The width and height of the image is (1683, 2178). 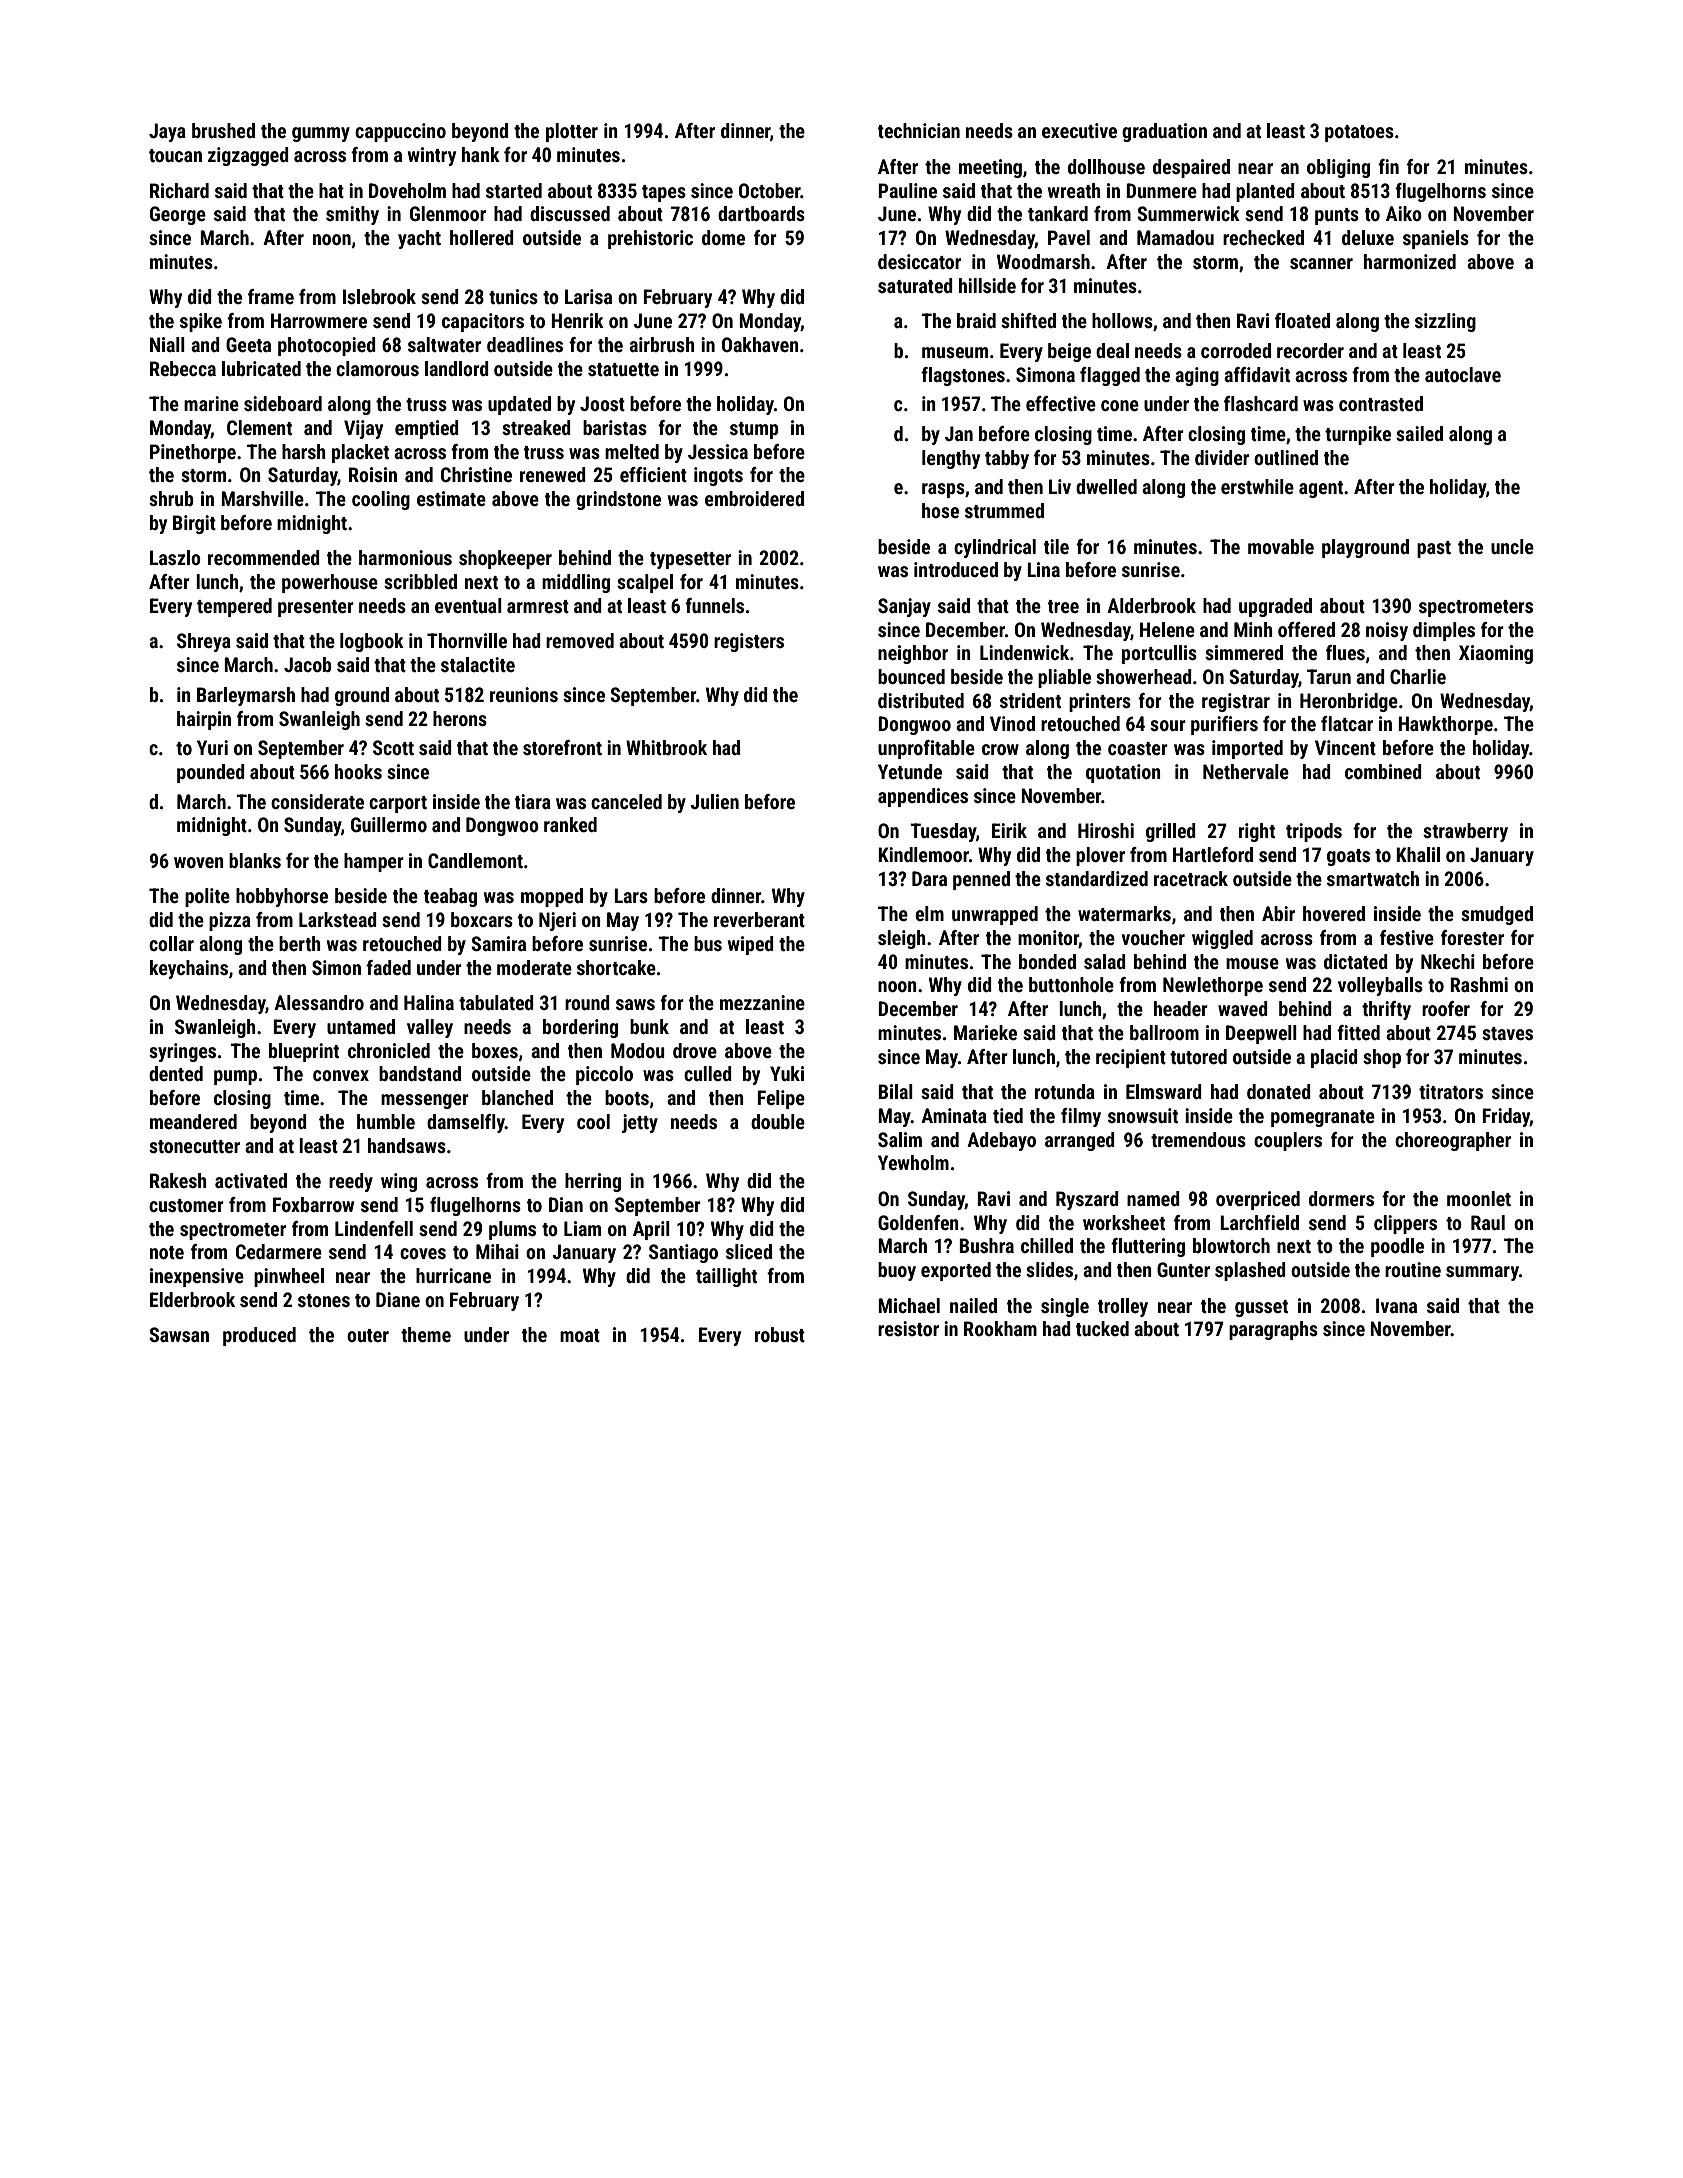 What do you see at coordinates (690, 560) in the image?
I see `typesetter` at bounding box center [690, 560].
